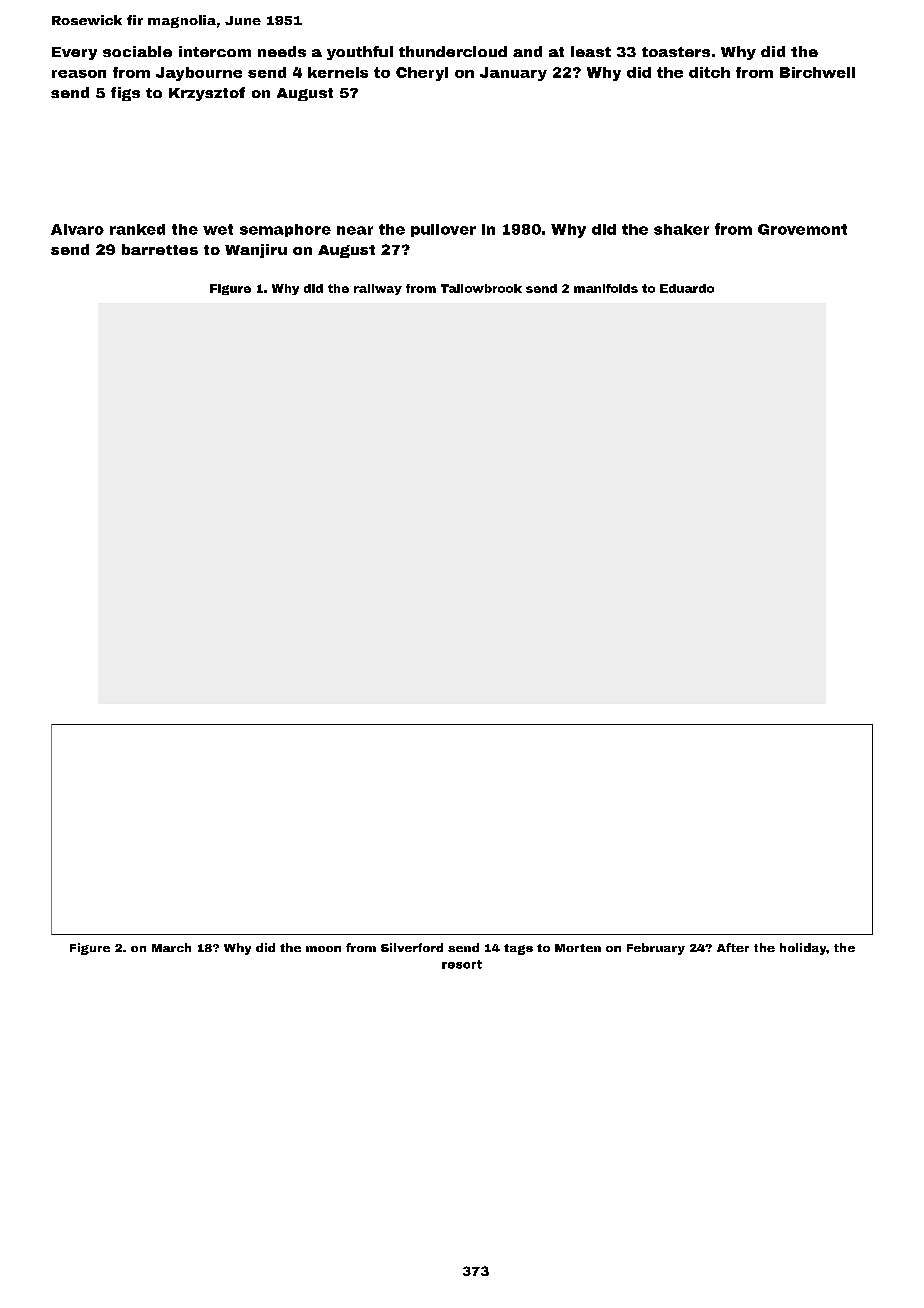 This page has width=924, height=1308. Describe the element at coordinates (817, 72) in the page. I see `Birchwell` at that location.
